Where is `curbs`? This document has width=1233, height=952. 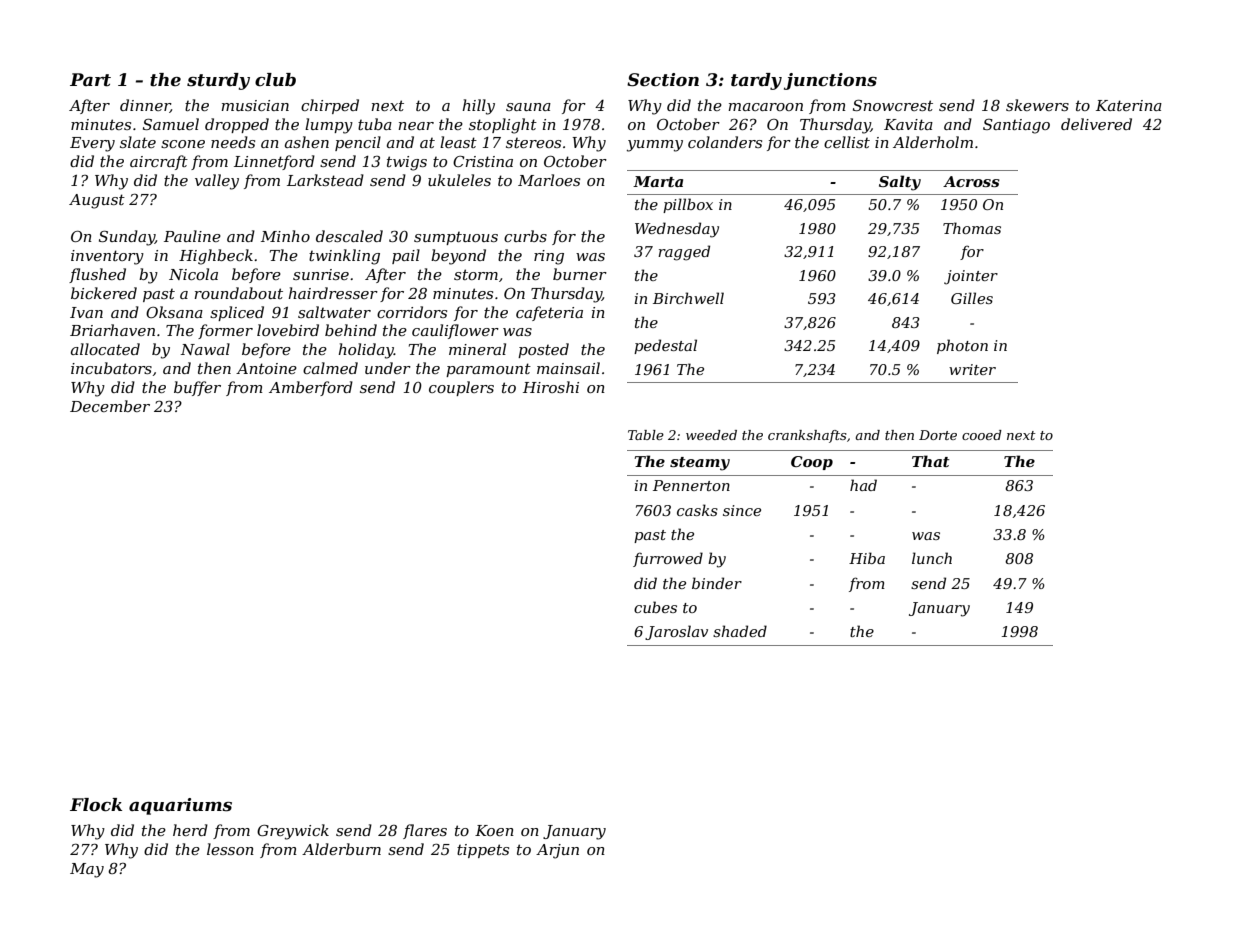 curbs is located at coordinates (525, 236).
